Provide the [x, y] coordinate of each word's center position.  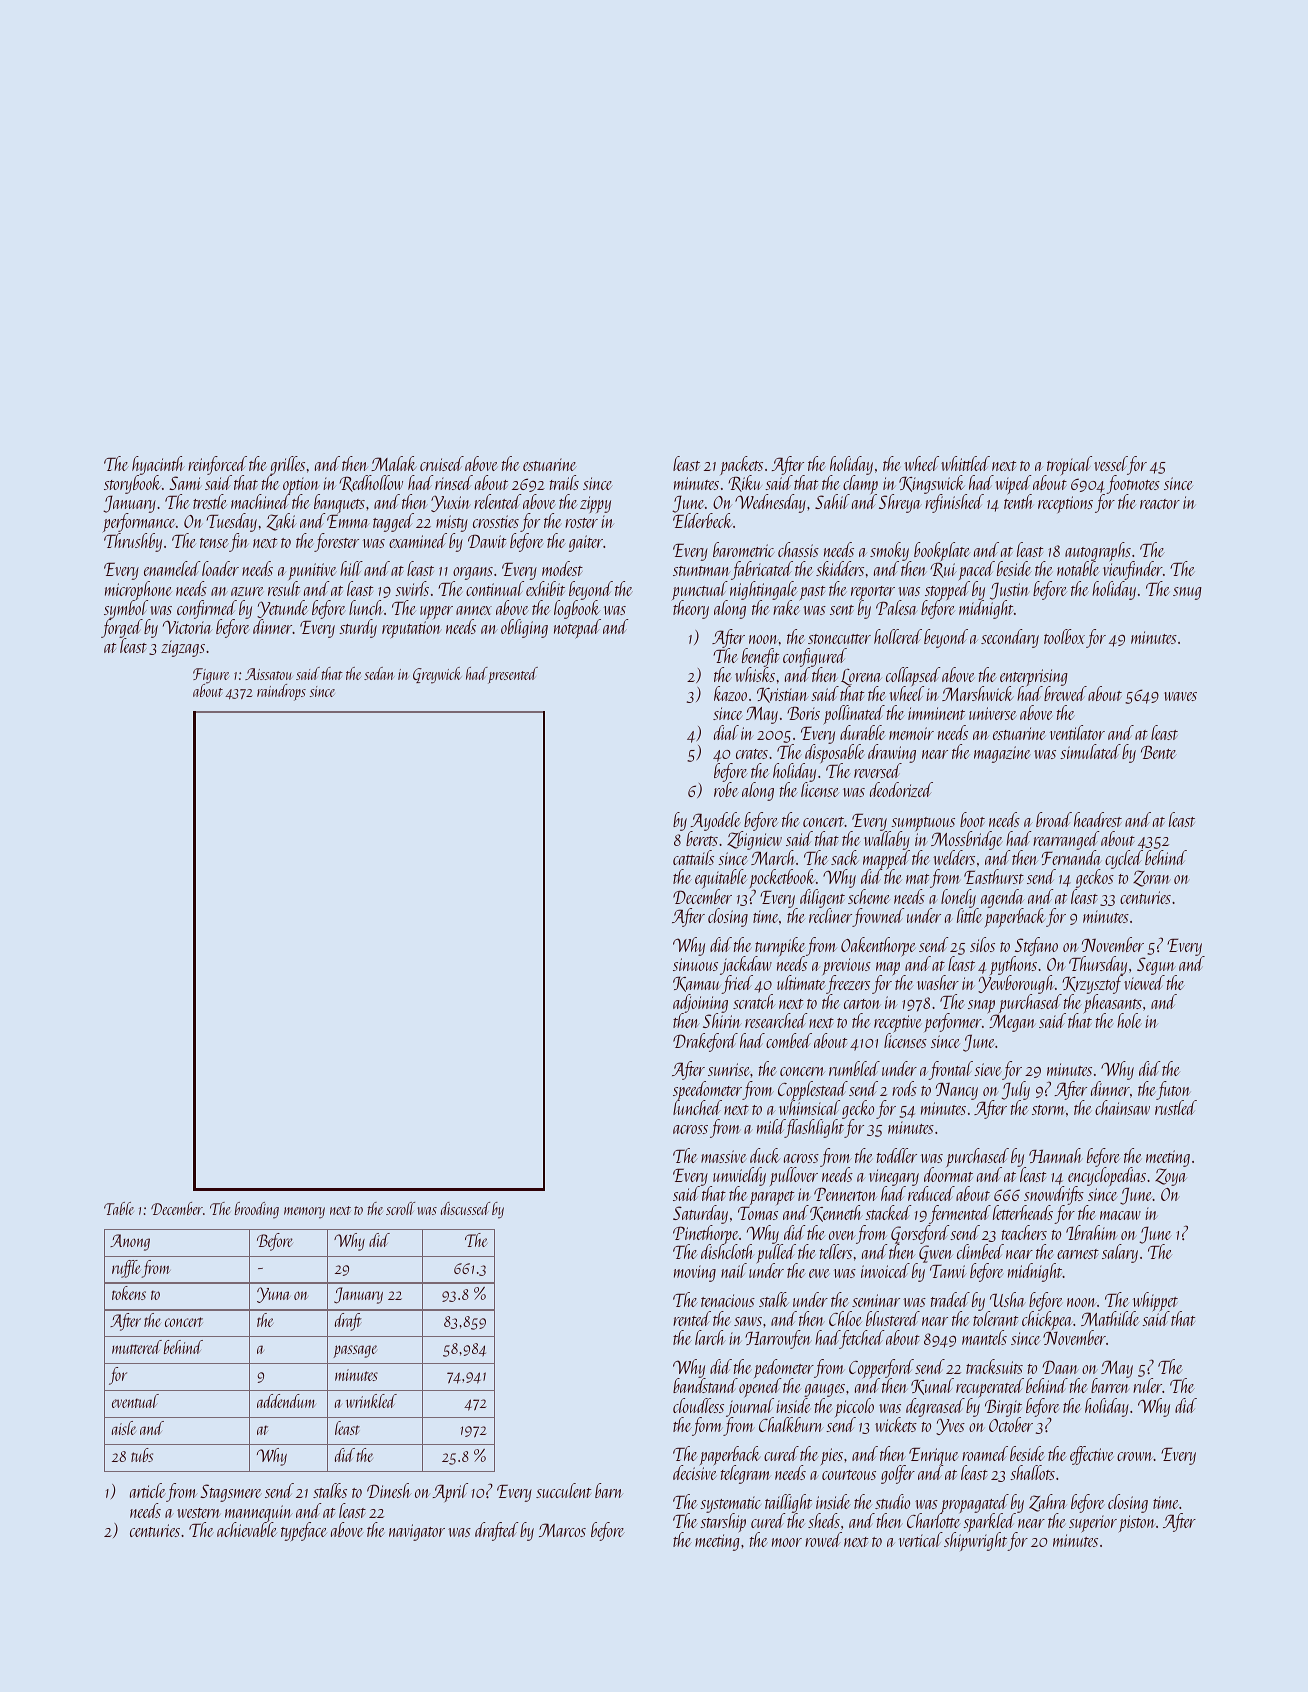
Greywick [437, 675]
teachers [1024, 1232]
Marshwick [978, 693]
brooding [257, 1210]
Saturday [700, 1214]
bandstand [704, 1386]
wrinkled [371, 1401]
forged [122, 629]
